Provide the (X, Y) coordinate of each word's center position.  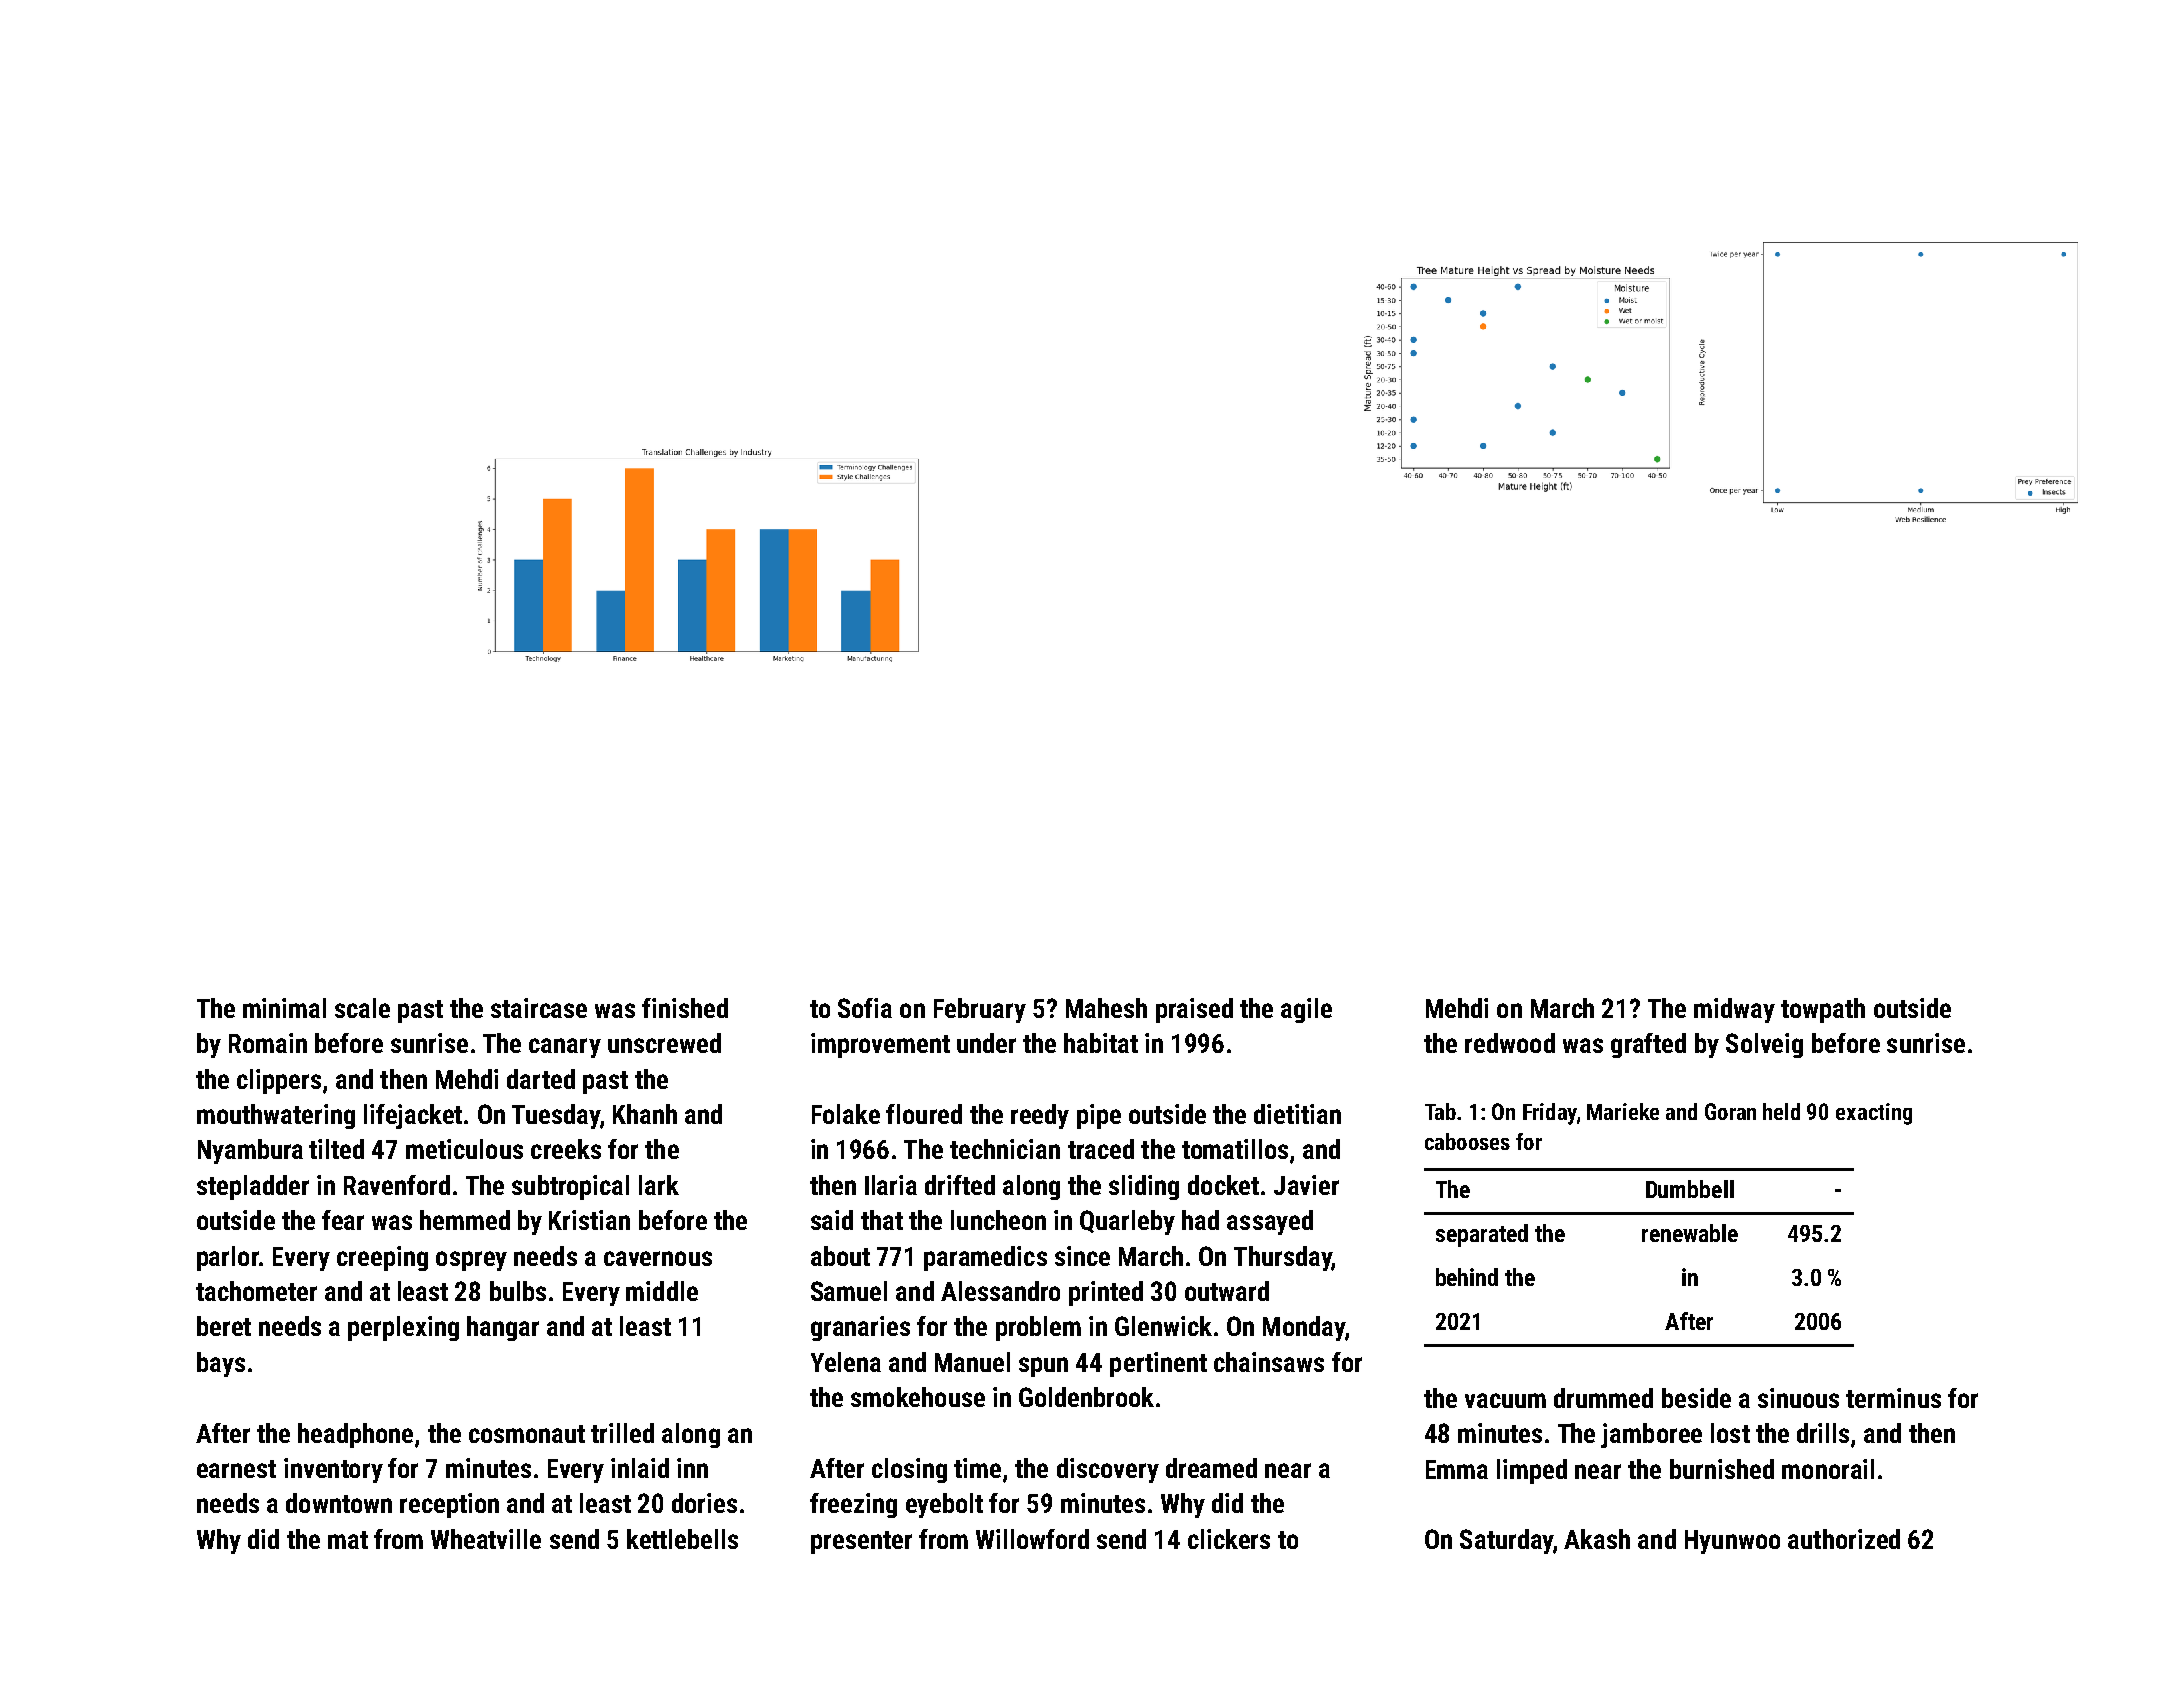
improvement (880, 1045)
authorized (1844, 1539)
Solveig (1764, 1045)
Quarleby (1127, 1222)
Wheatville (486, 1539)
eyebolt (944, 1505)
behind (1467, 1277)
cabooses (1467, 1141)
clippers (279, 1081)
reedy (1040, 1116)
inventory (333, 1470)
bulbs (518, 1291)
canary (565, 1048)
